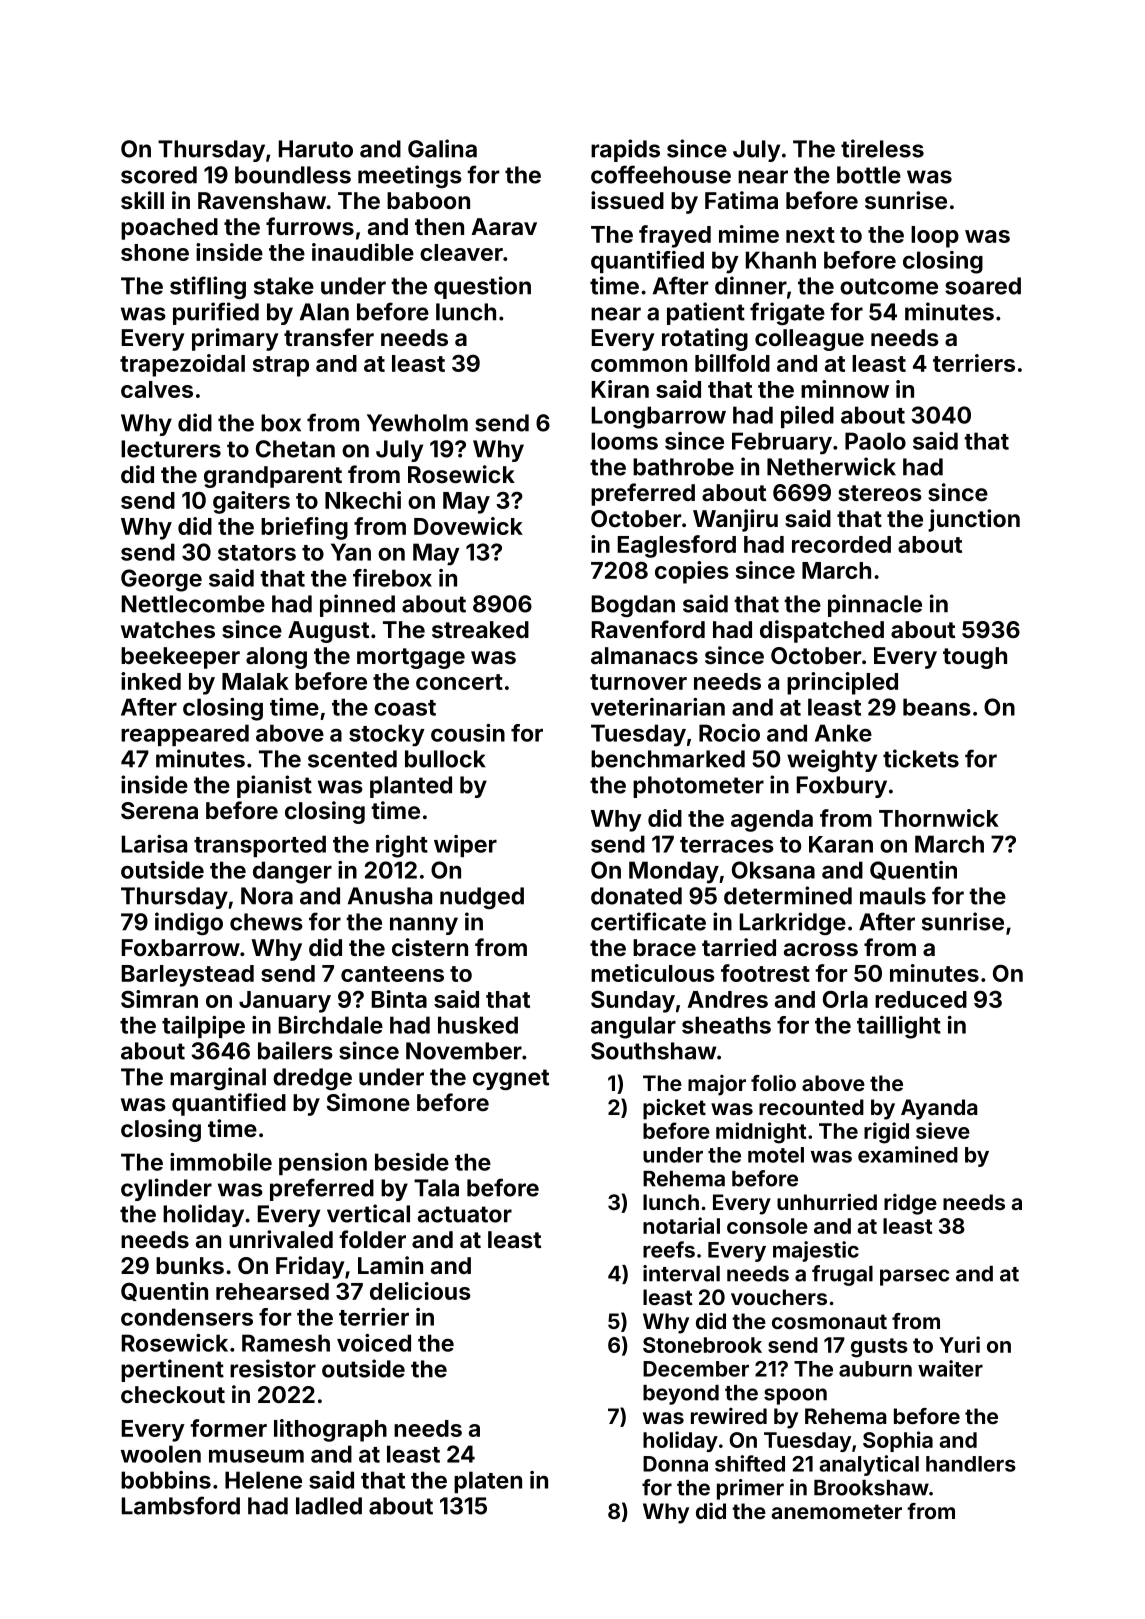 The height and width of the screenshot is (1619, 1145). Describe the element at coordinates (363, 500) in the screenshot. I see `Nkechi` at that location.
